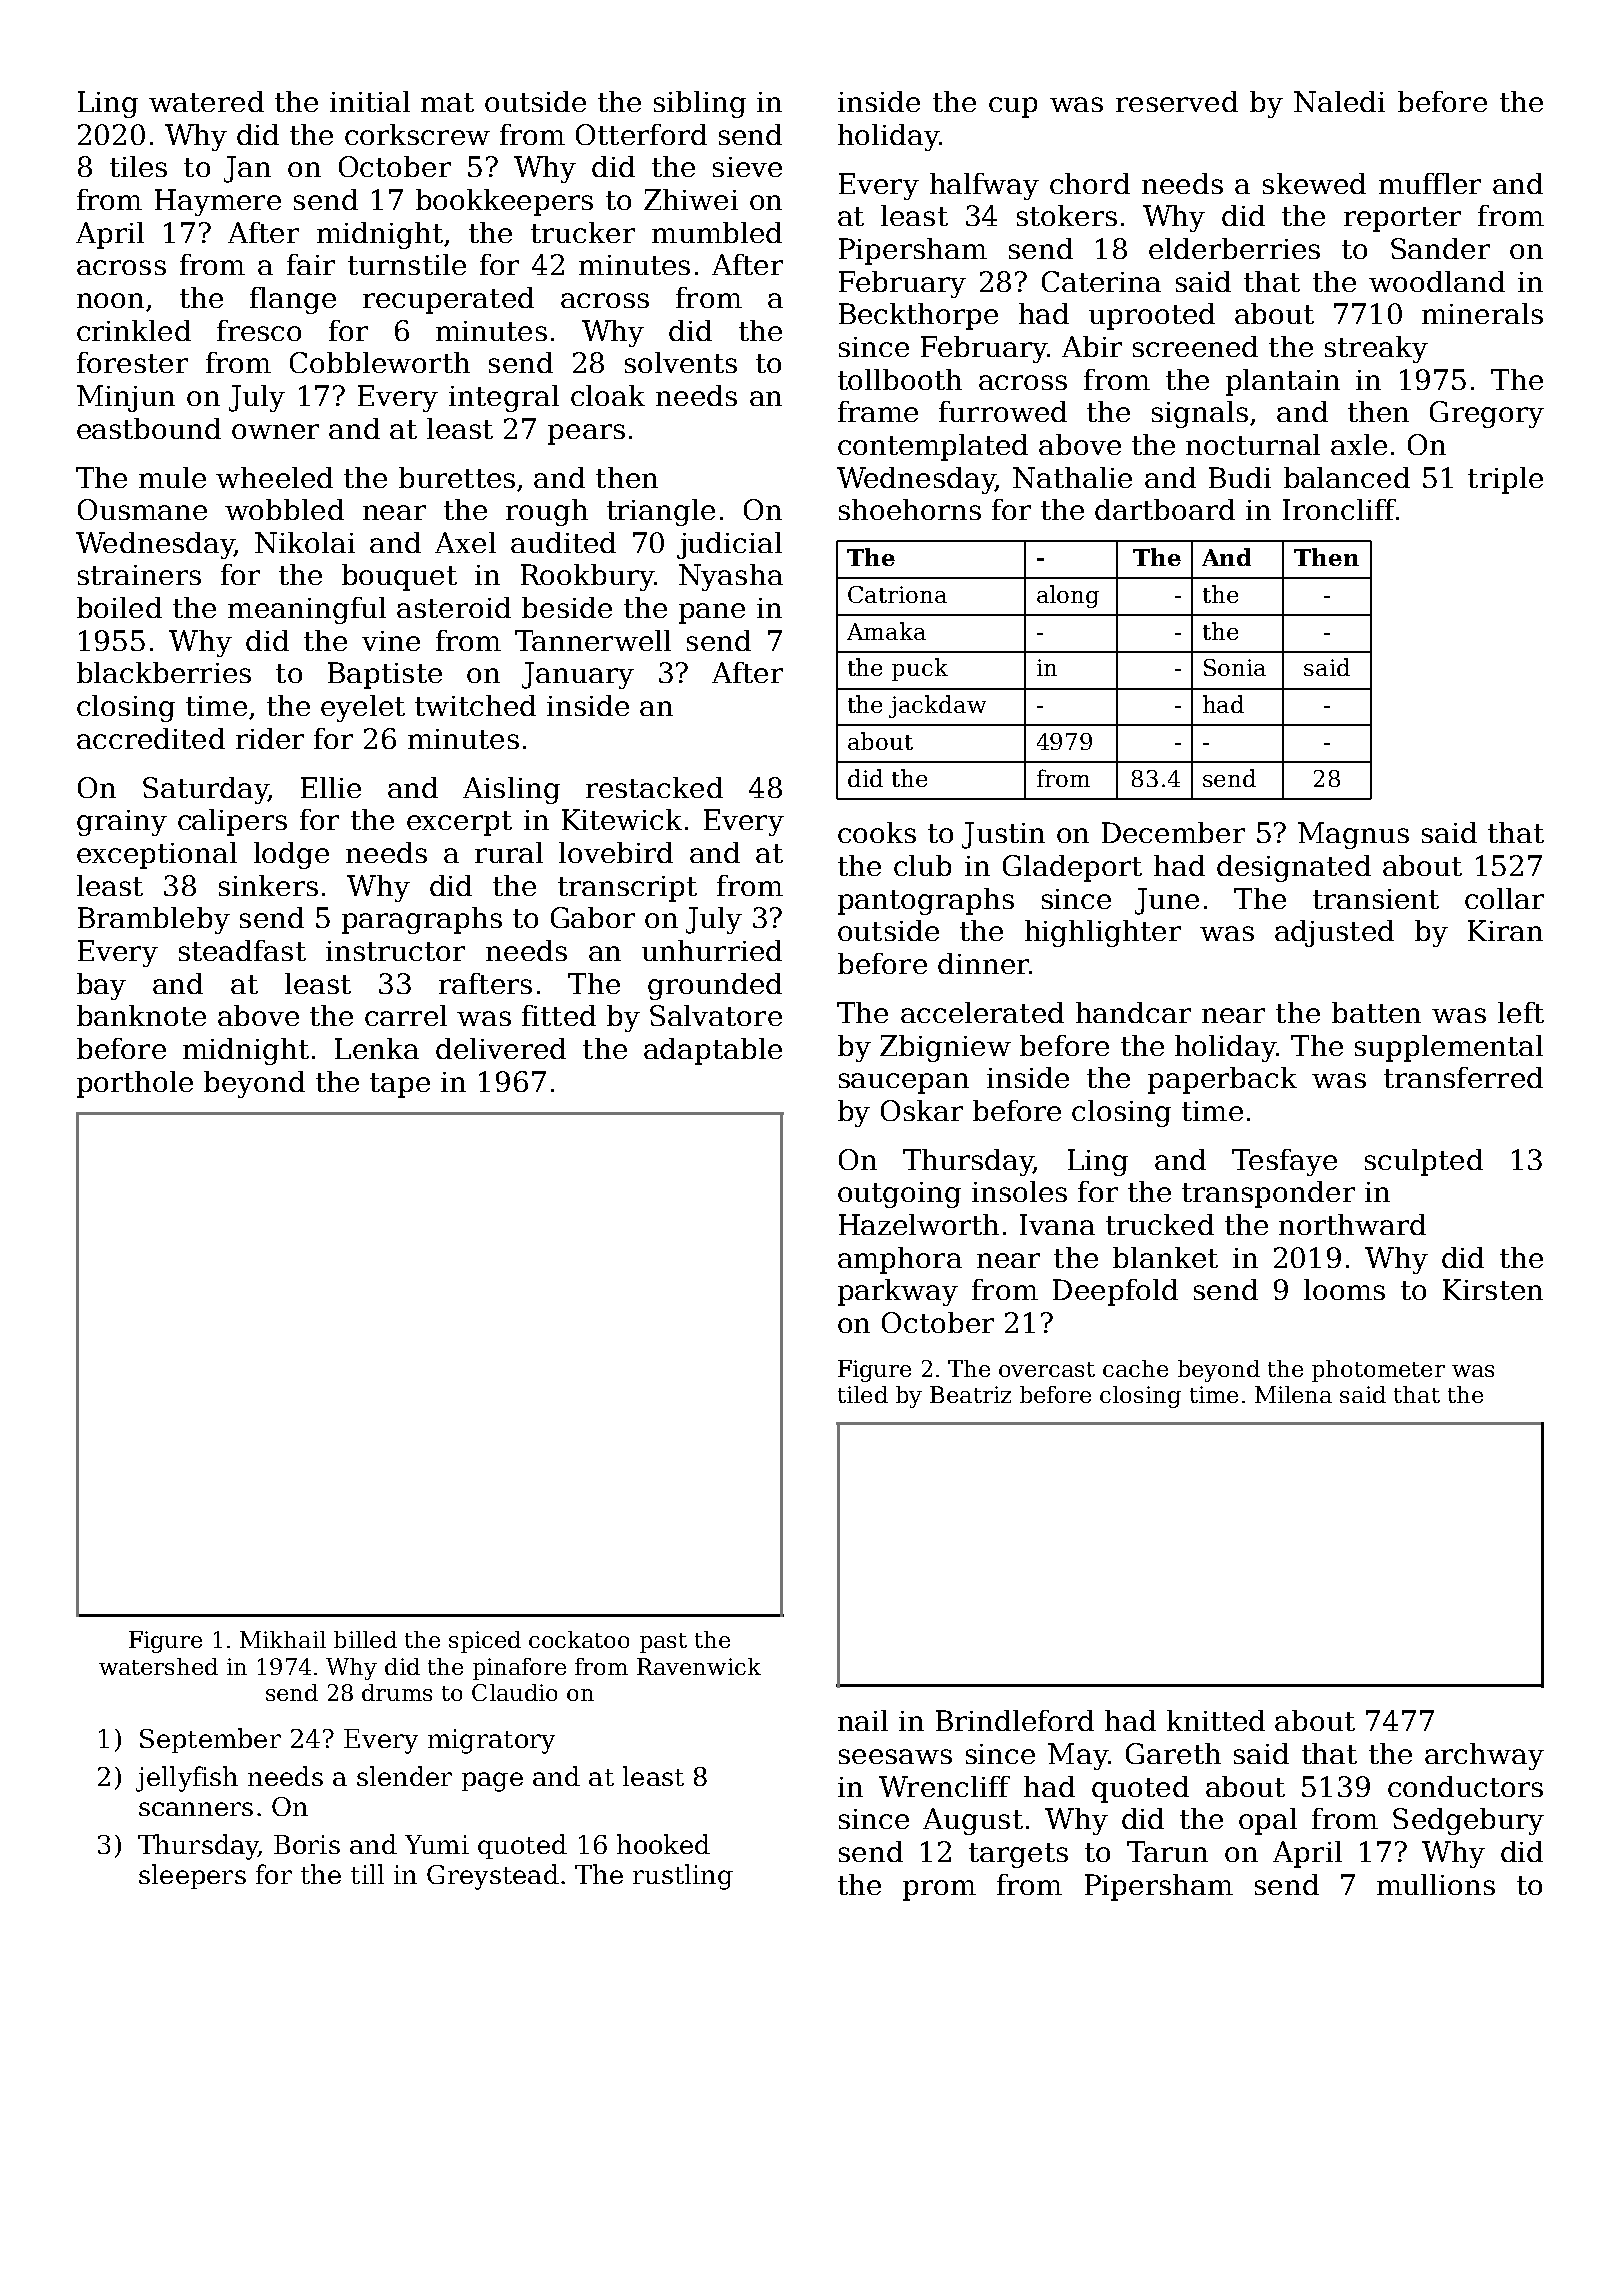 Image resolution: width=1620 pixels, height=2292 pixels. What do you see at coordinates (877, 832) in the image?
I see `cooks` at bounding box center [877, 832].
